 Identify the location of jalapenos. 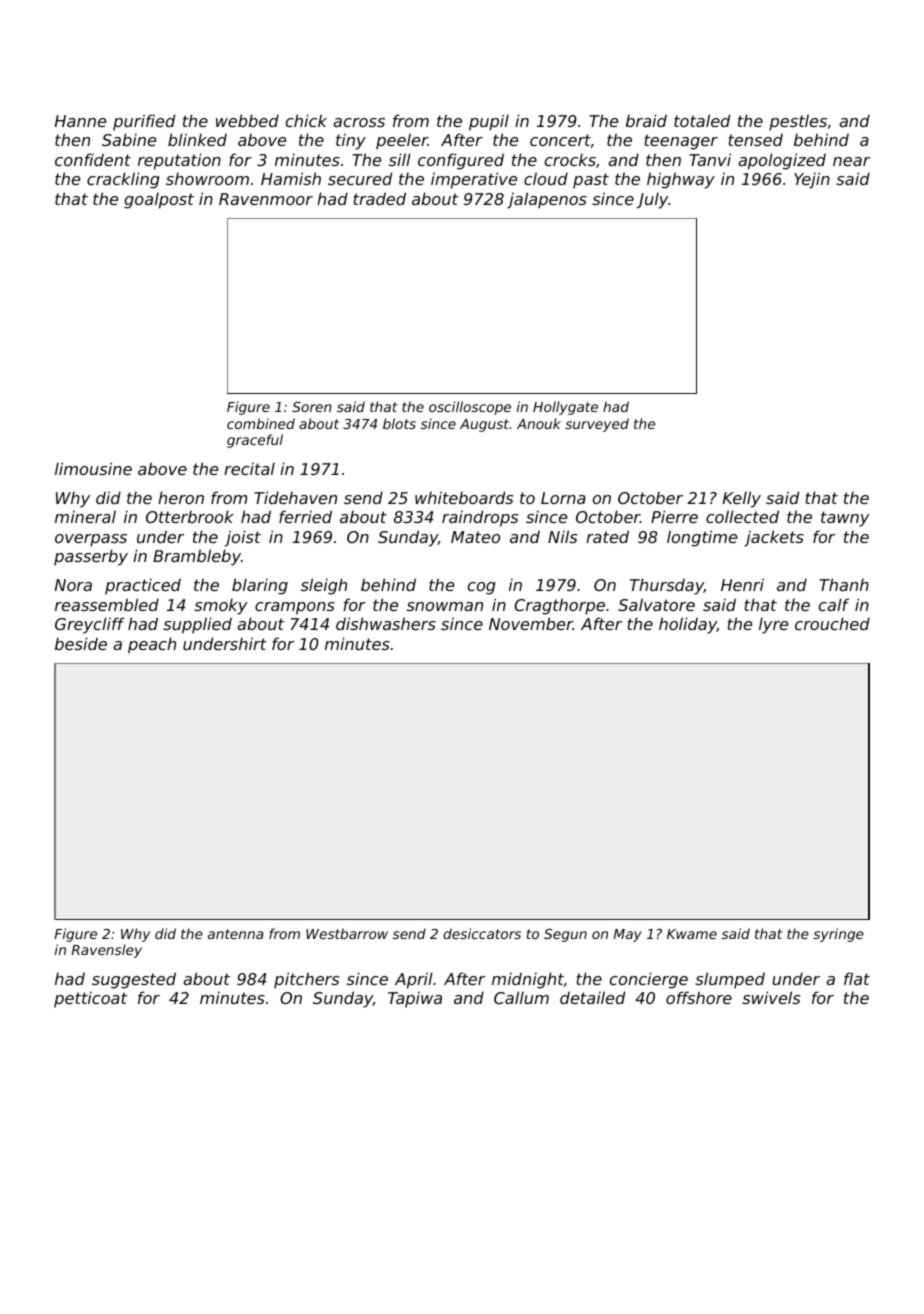
(547, 200).
